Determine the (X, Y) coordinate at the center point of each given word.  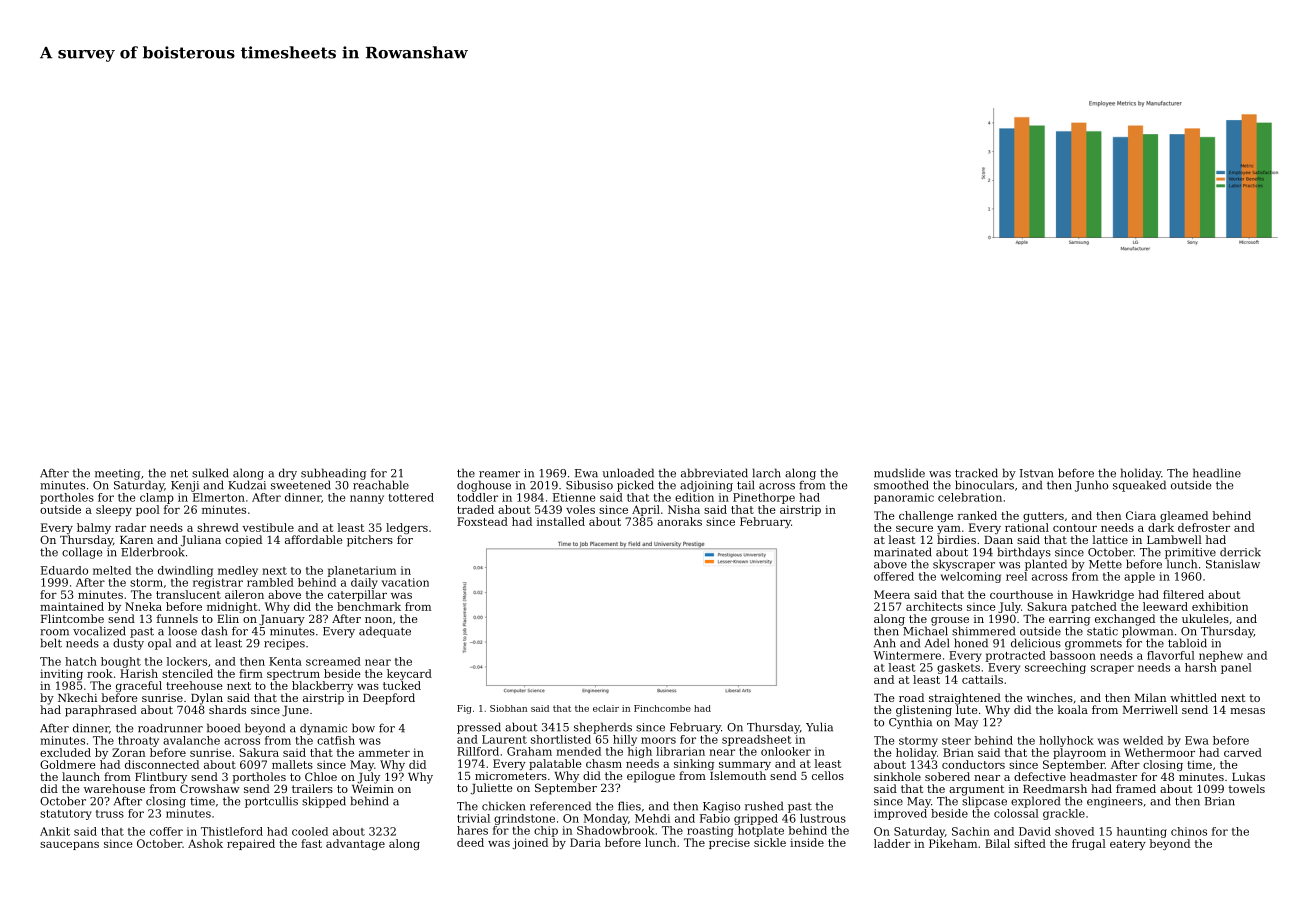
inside (807, 842)
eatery (1128, 845)
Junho (1091, 486)
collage (82, 553)
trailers (312, 788)
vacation (405, 582)
